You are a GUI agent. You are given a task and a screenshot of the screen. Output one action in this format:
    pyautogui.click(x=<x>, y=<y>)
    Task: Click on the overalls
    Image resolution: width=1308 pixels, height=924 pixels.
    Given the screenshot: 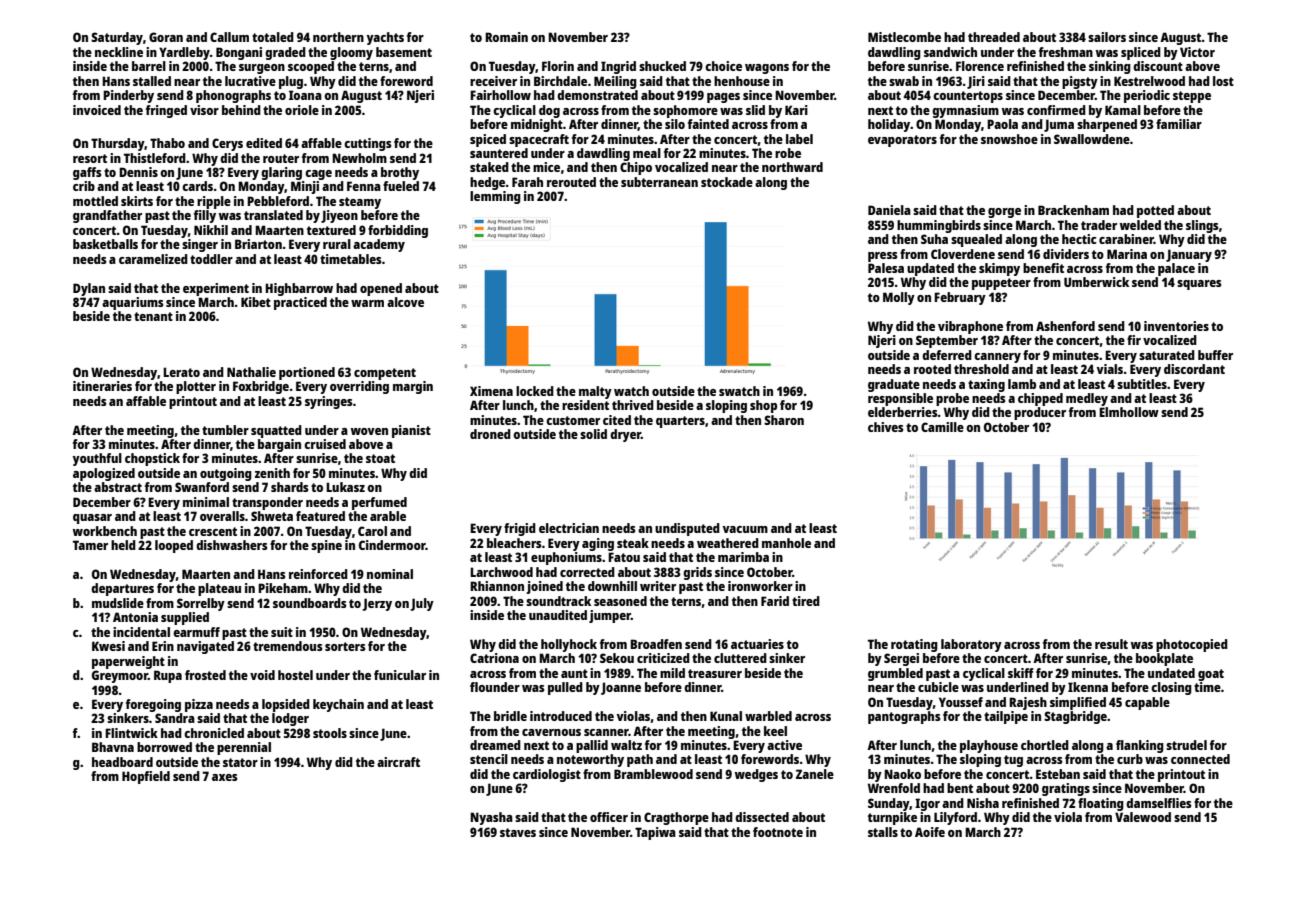 What is the action you would take?
    pyautogui.click(x=222, y=516)
